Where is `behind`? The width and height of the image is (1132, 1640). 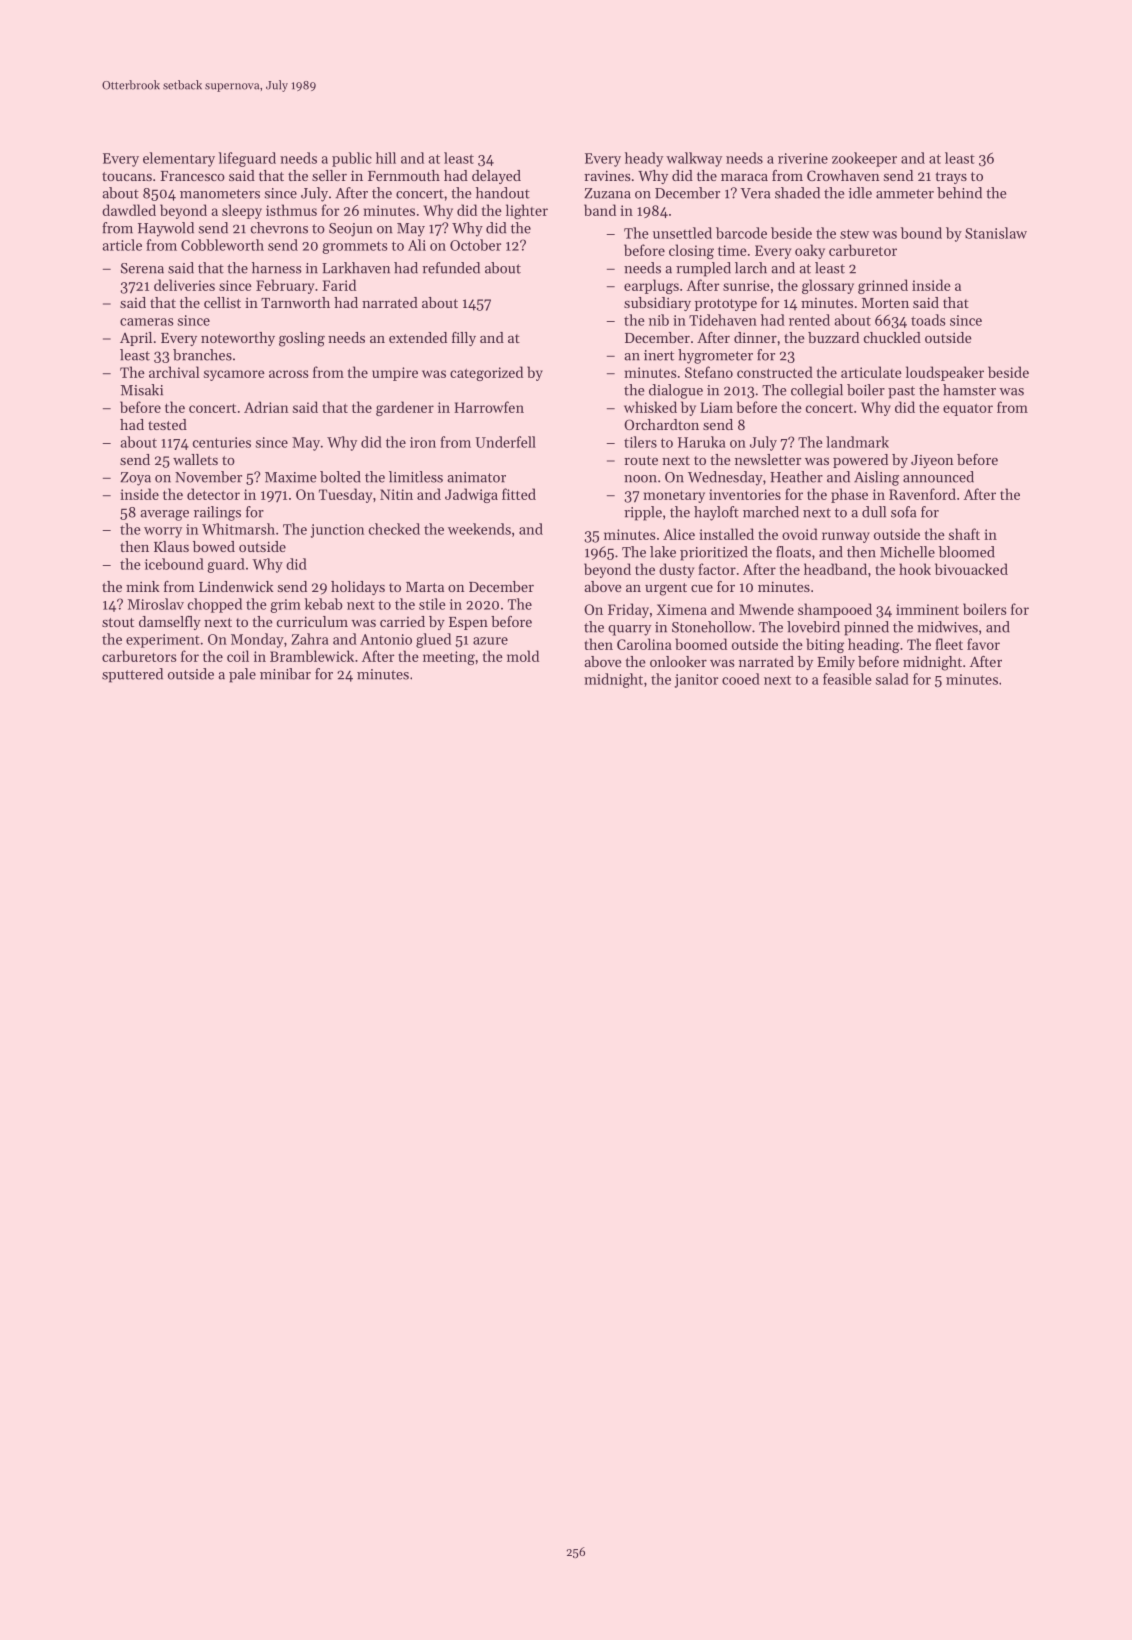
behind is located at coordinates (959, 193).
